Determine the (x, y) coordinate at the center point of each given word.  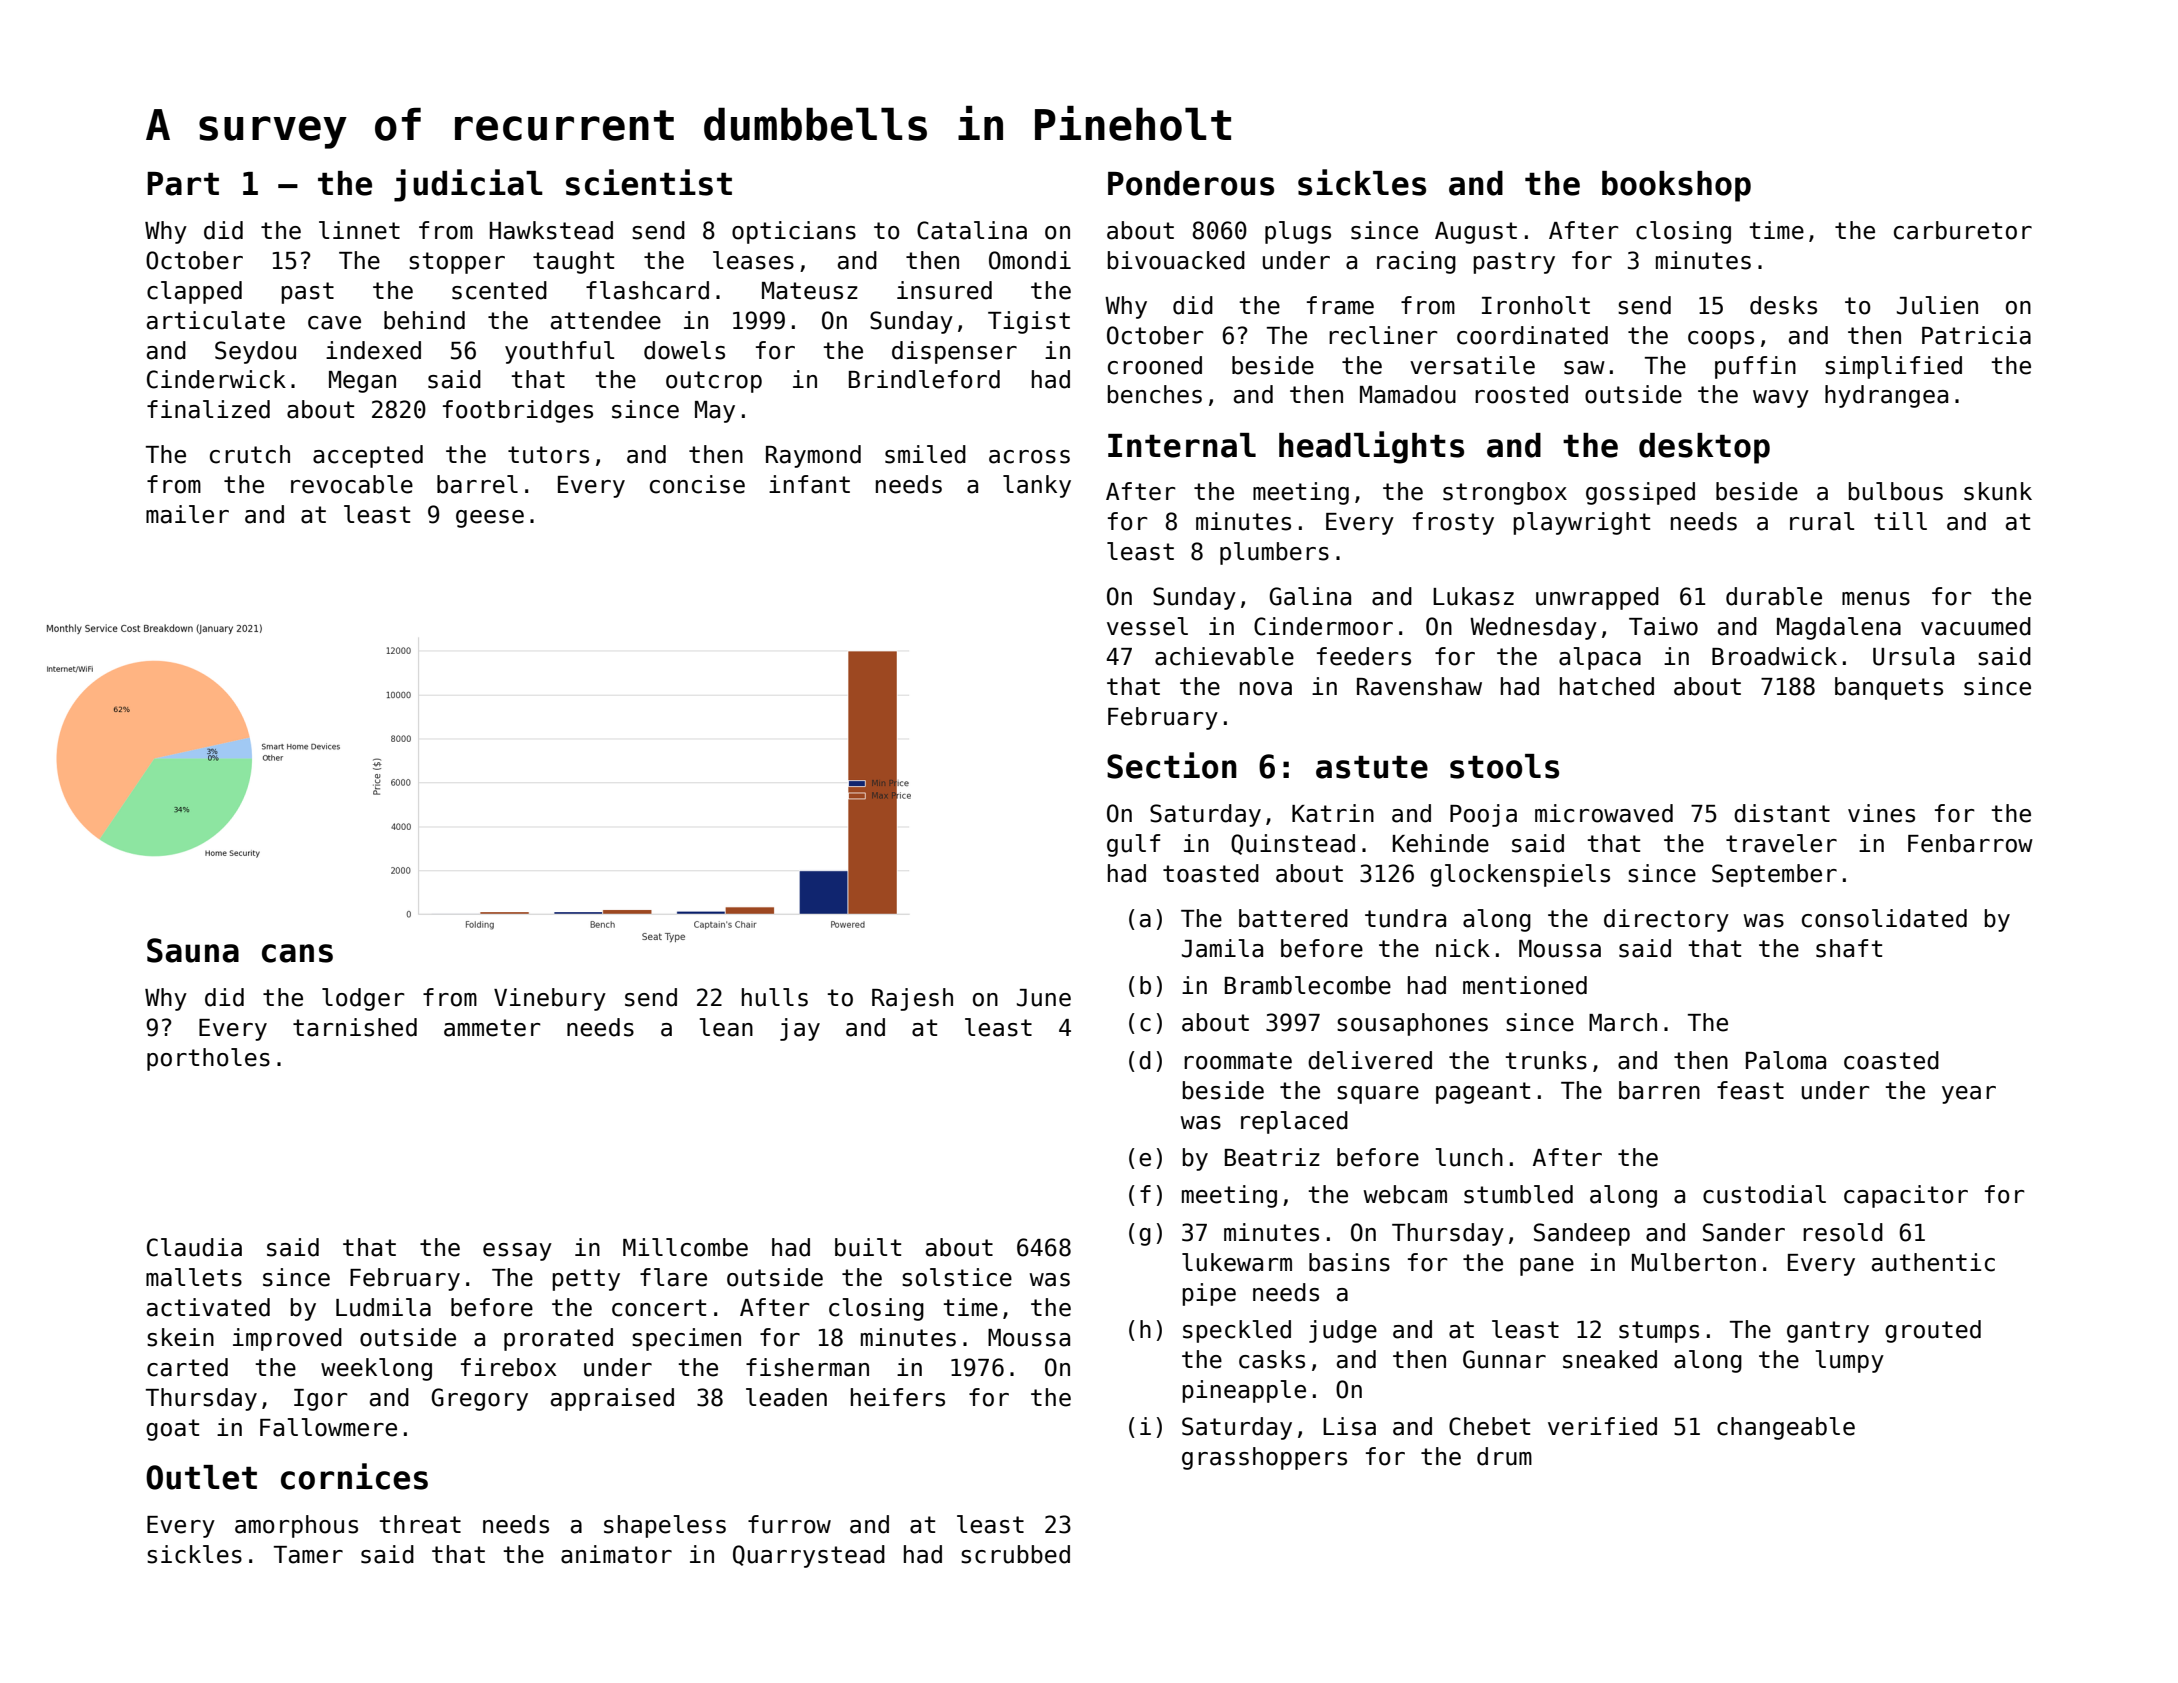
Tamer (308, 1555)
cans (297, 953)
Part (183, 184)
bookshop (1676, 186)
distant (1782, 813)
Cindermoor (1323, 626)
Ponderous (1191, 183)
